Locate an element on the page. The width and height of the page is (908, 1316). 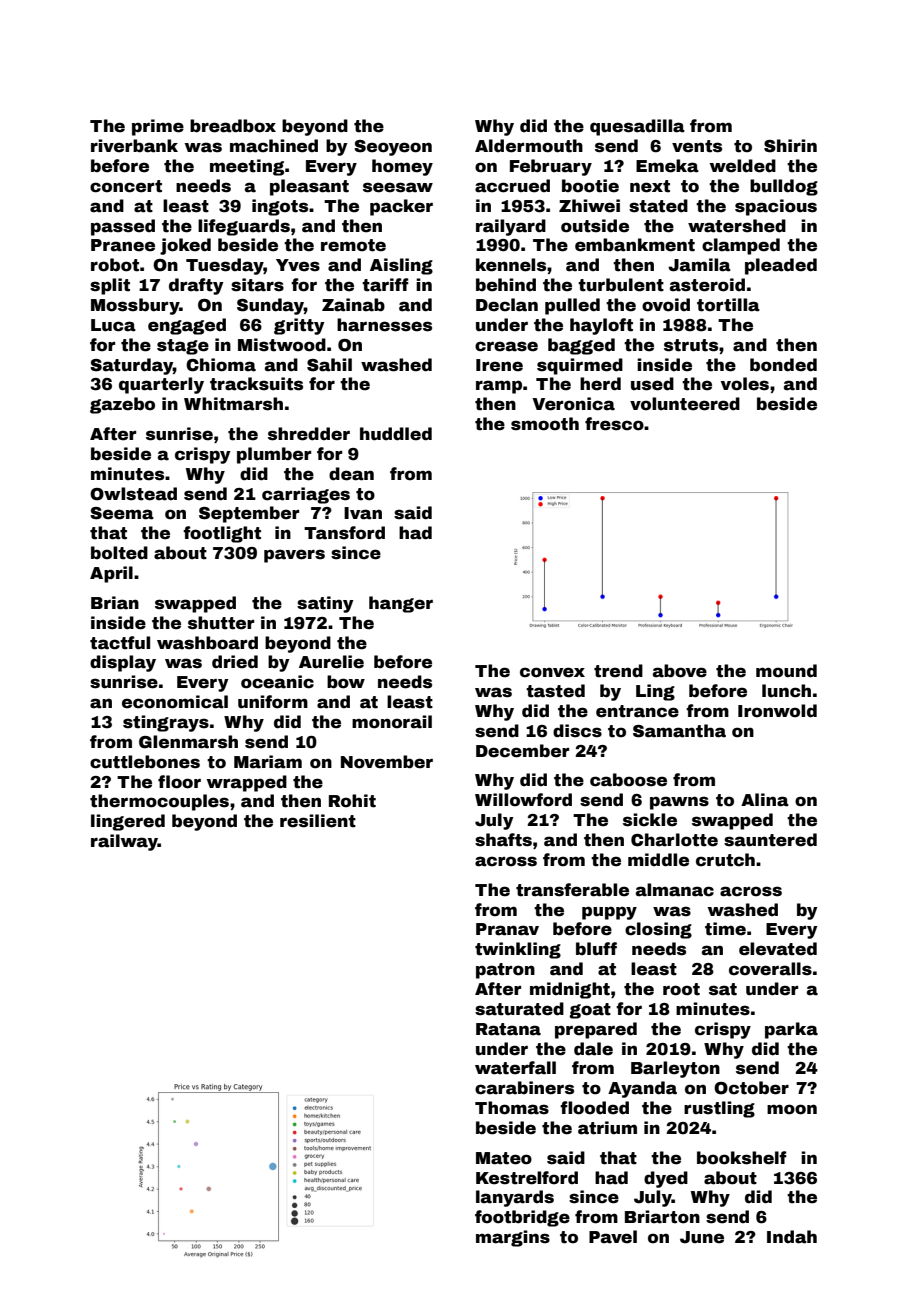
margins is located at coordinates (513, 1238).
